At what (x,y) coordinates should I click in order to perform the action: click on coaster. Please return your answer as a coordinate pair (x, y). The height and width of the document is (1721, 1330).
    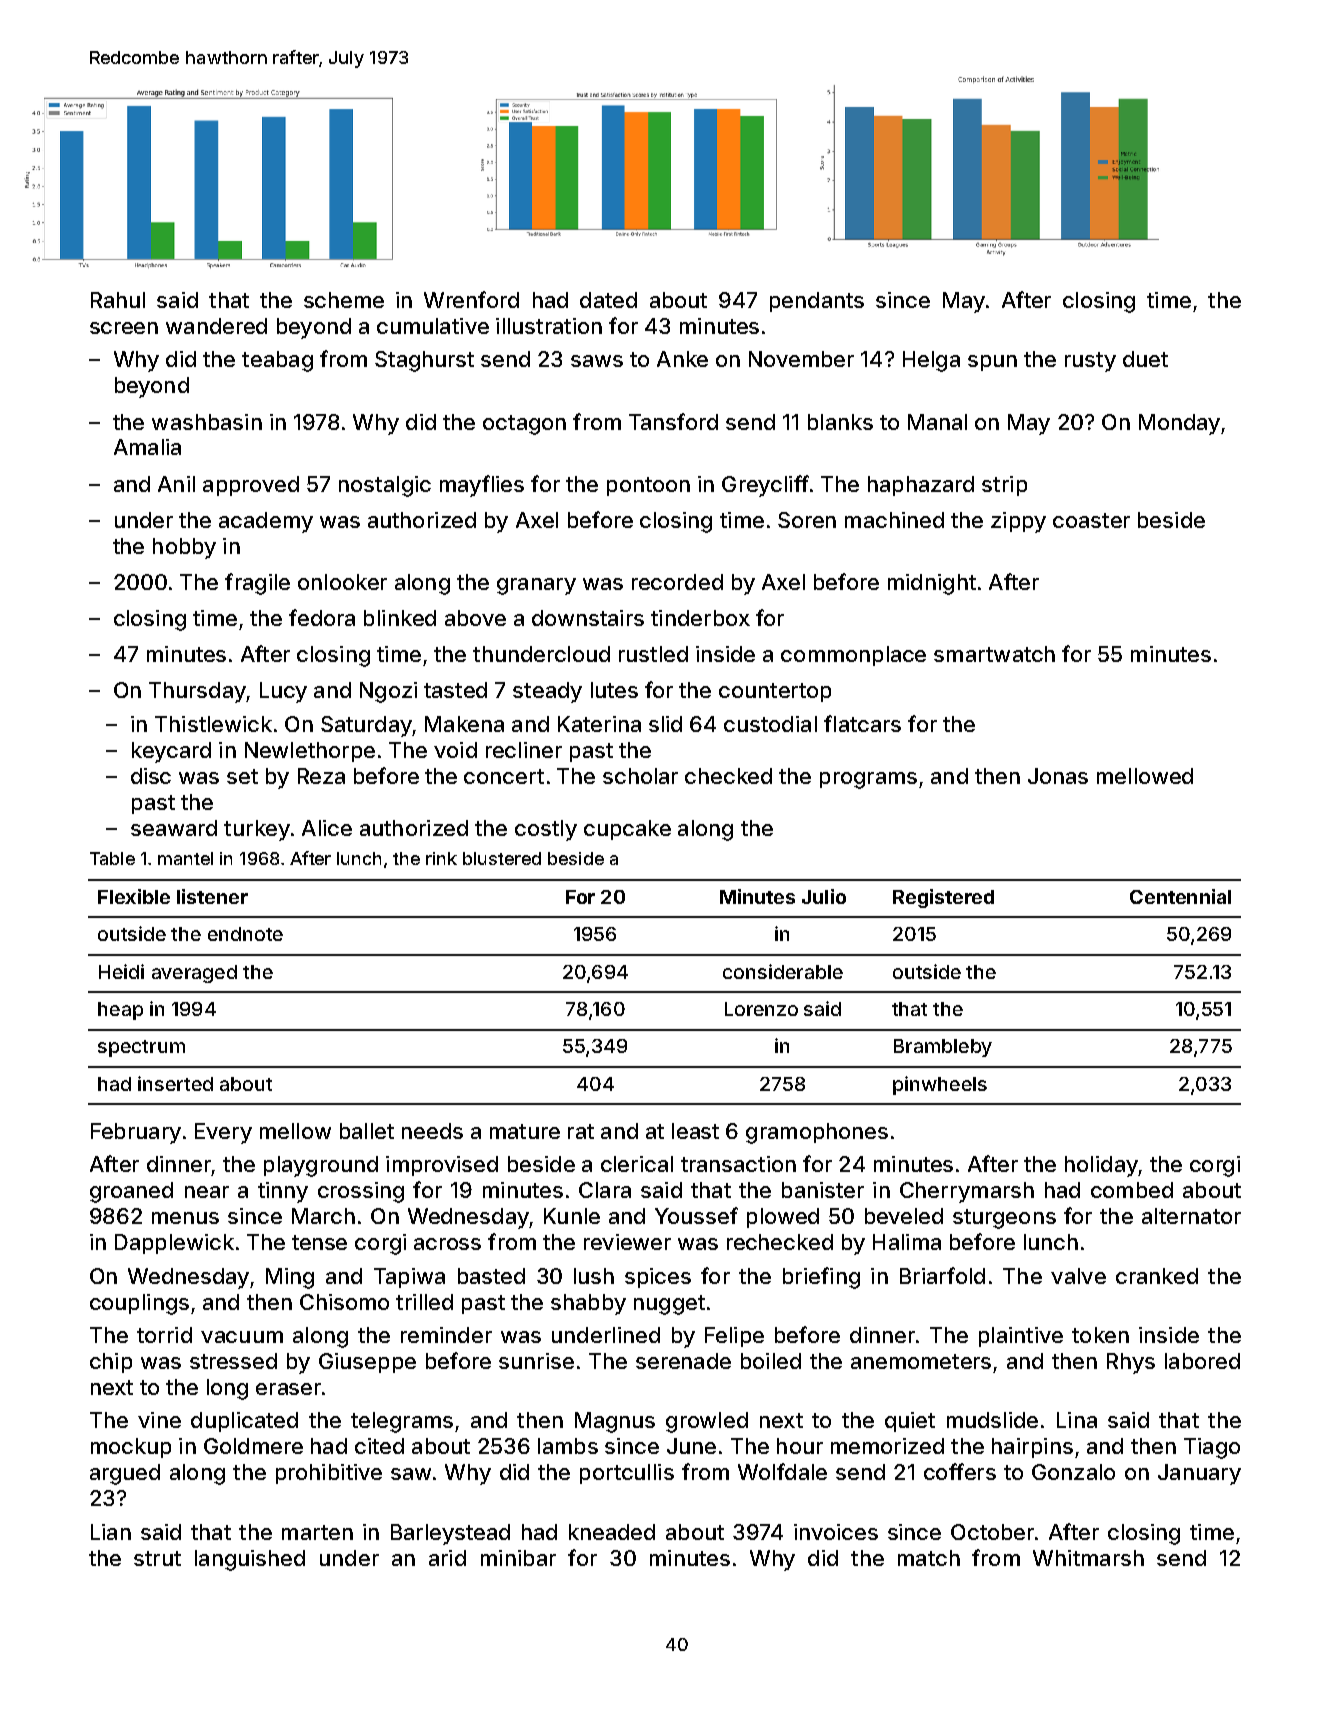
    Looking at the image, I should click on (1091, 520).
